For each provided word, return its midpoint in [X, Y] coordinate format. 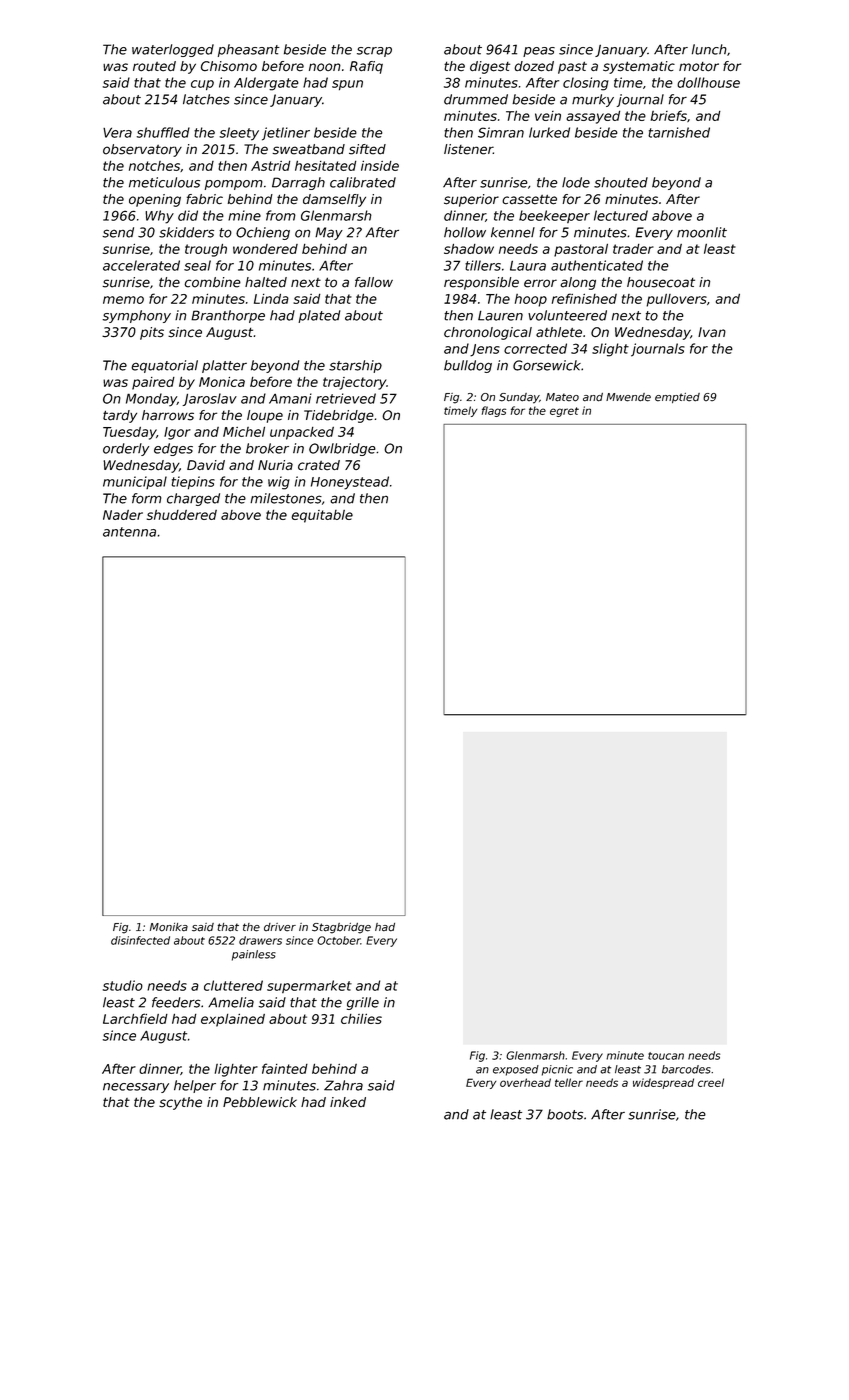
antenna [129, 532]
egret [564, 412]
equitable [322, 516]
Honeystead [350, 483]
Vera [117, 132]
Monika [169, 927]
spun [347, 85]
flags [494, 411]
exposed [516, 1070]
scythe [180, 1103]
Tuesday [129, 433]
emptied [677, 398]
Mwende [628, 397]
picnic [557, 1070]
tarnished [679, 132]
